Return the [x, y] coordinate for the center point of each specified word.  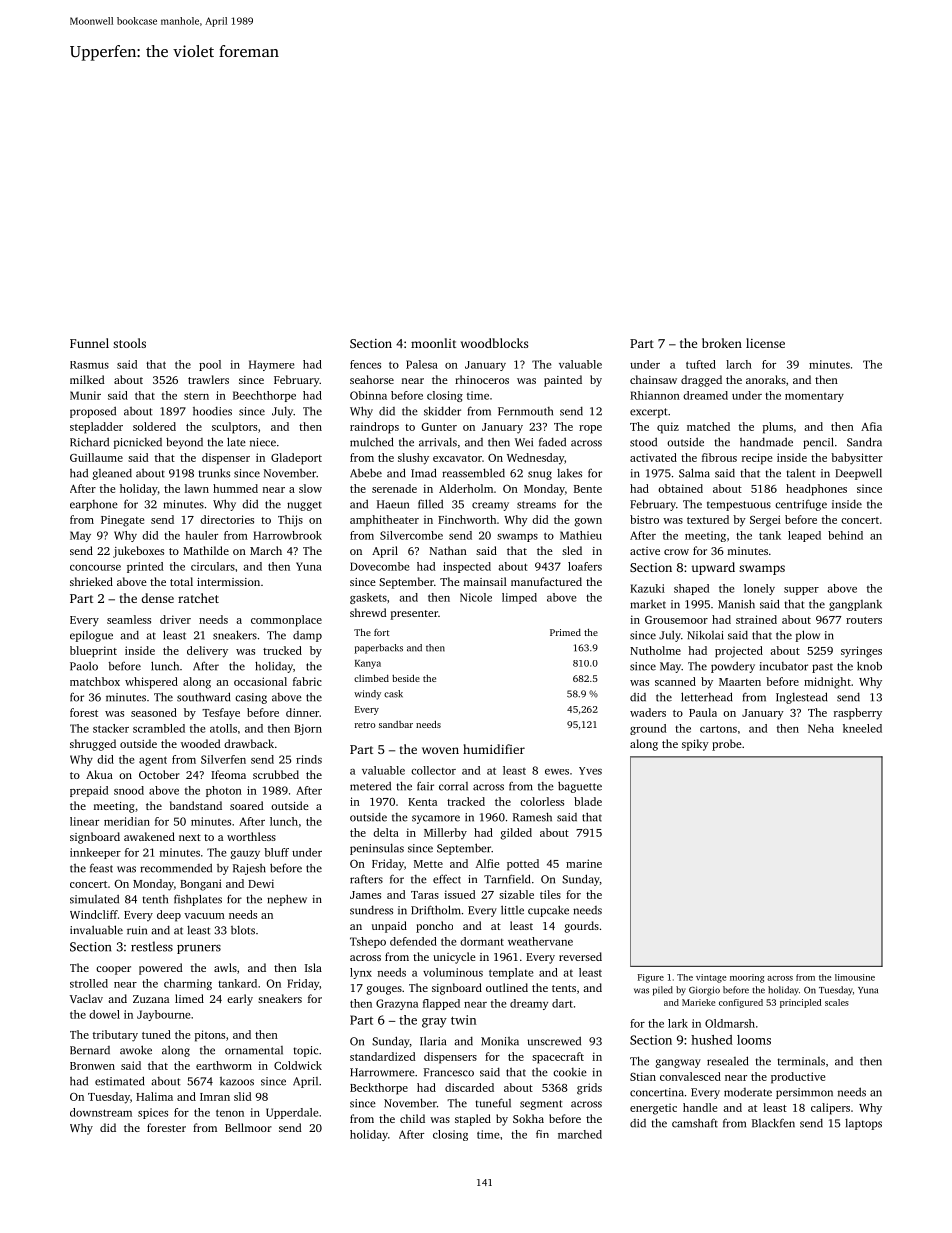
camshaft [695, 1123]
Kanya [368, 664]
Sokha [528, 1118]
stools [129, 343]
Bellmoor [248, 1127]
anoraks [766, 379]
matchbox [95, 681]
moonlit [433, 343]
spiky [695, 745]
